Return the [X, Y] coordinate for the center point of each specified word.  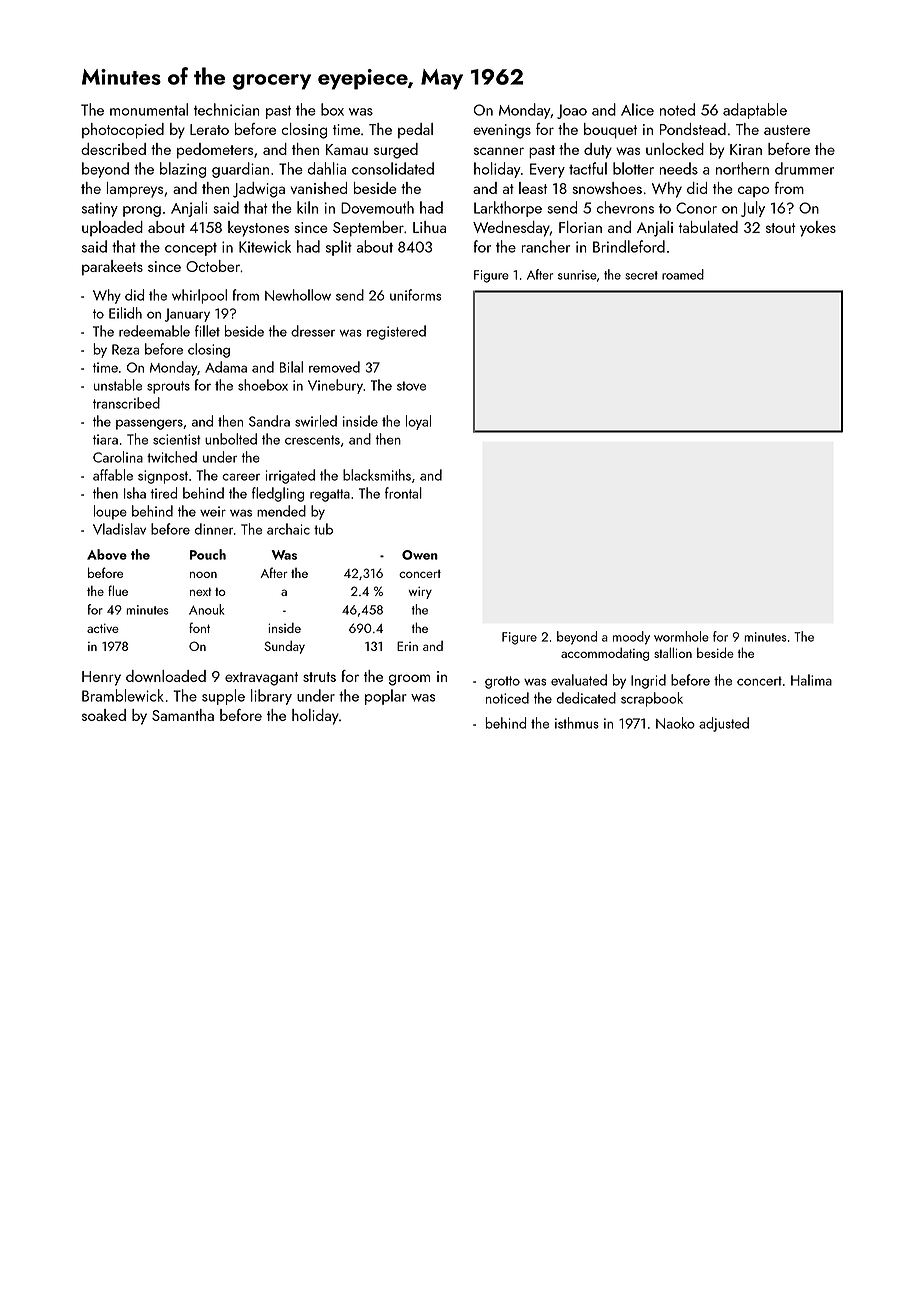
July [753, 209]
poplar [386, 697]
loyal [418, 422]
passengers [149, 424]
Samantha [183, 715]
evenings [502, 131]
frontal [403, 493]
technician [226, 109]
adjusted [724, 724]
